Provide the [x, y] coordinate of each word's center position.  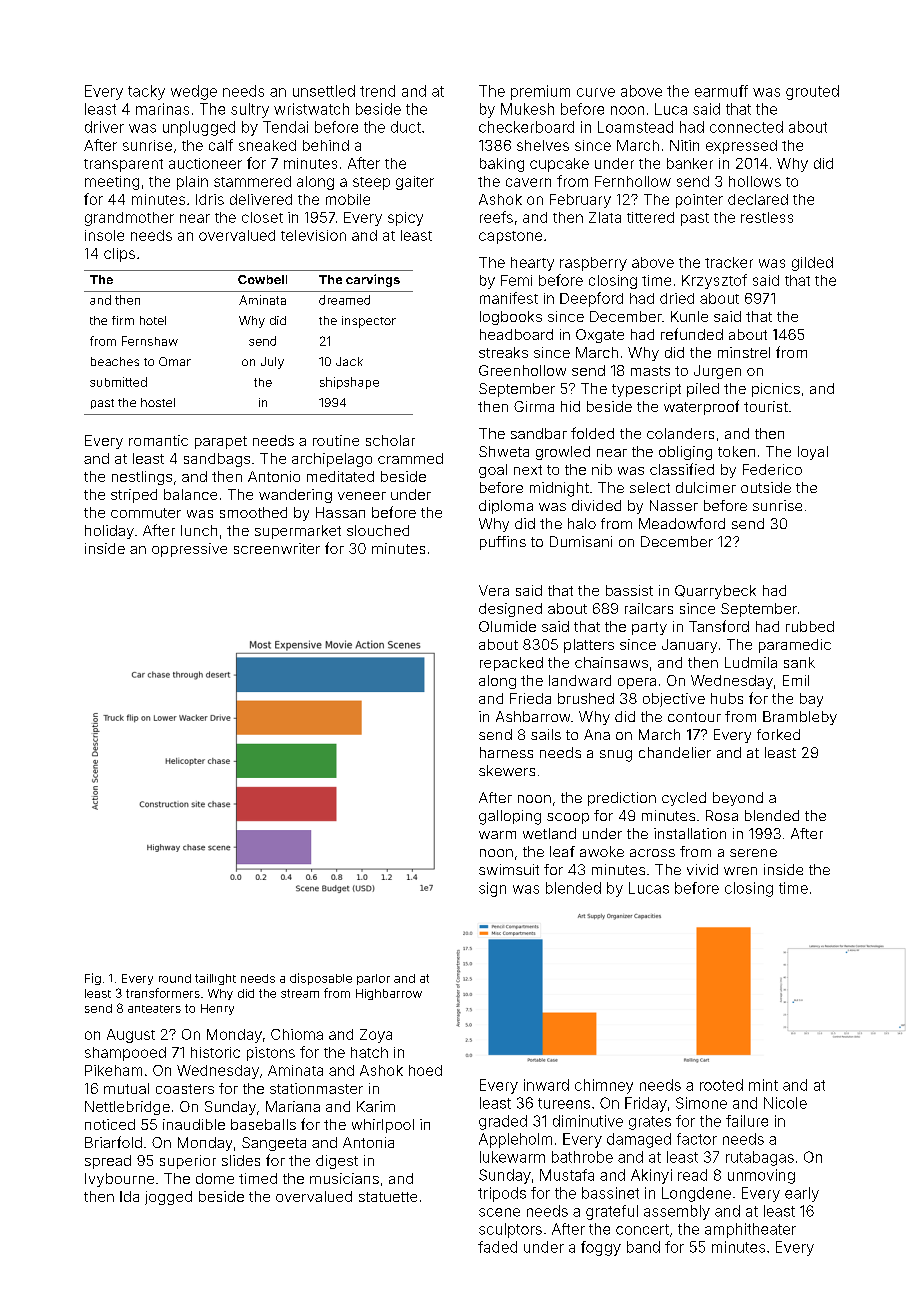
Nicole [785, 1103]
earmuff [721, 91]
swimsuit [509, 869]
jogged [168, 1198]
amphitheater [750, 1230]
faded [497, 1247]
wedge [194, 92]
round [175, 978]
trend [377, 91]
